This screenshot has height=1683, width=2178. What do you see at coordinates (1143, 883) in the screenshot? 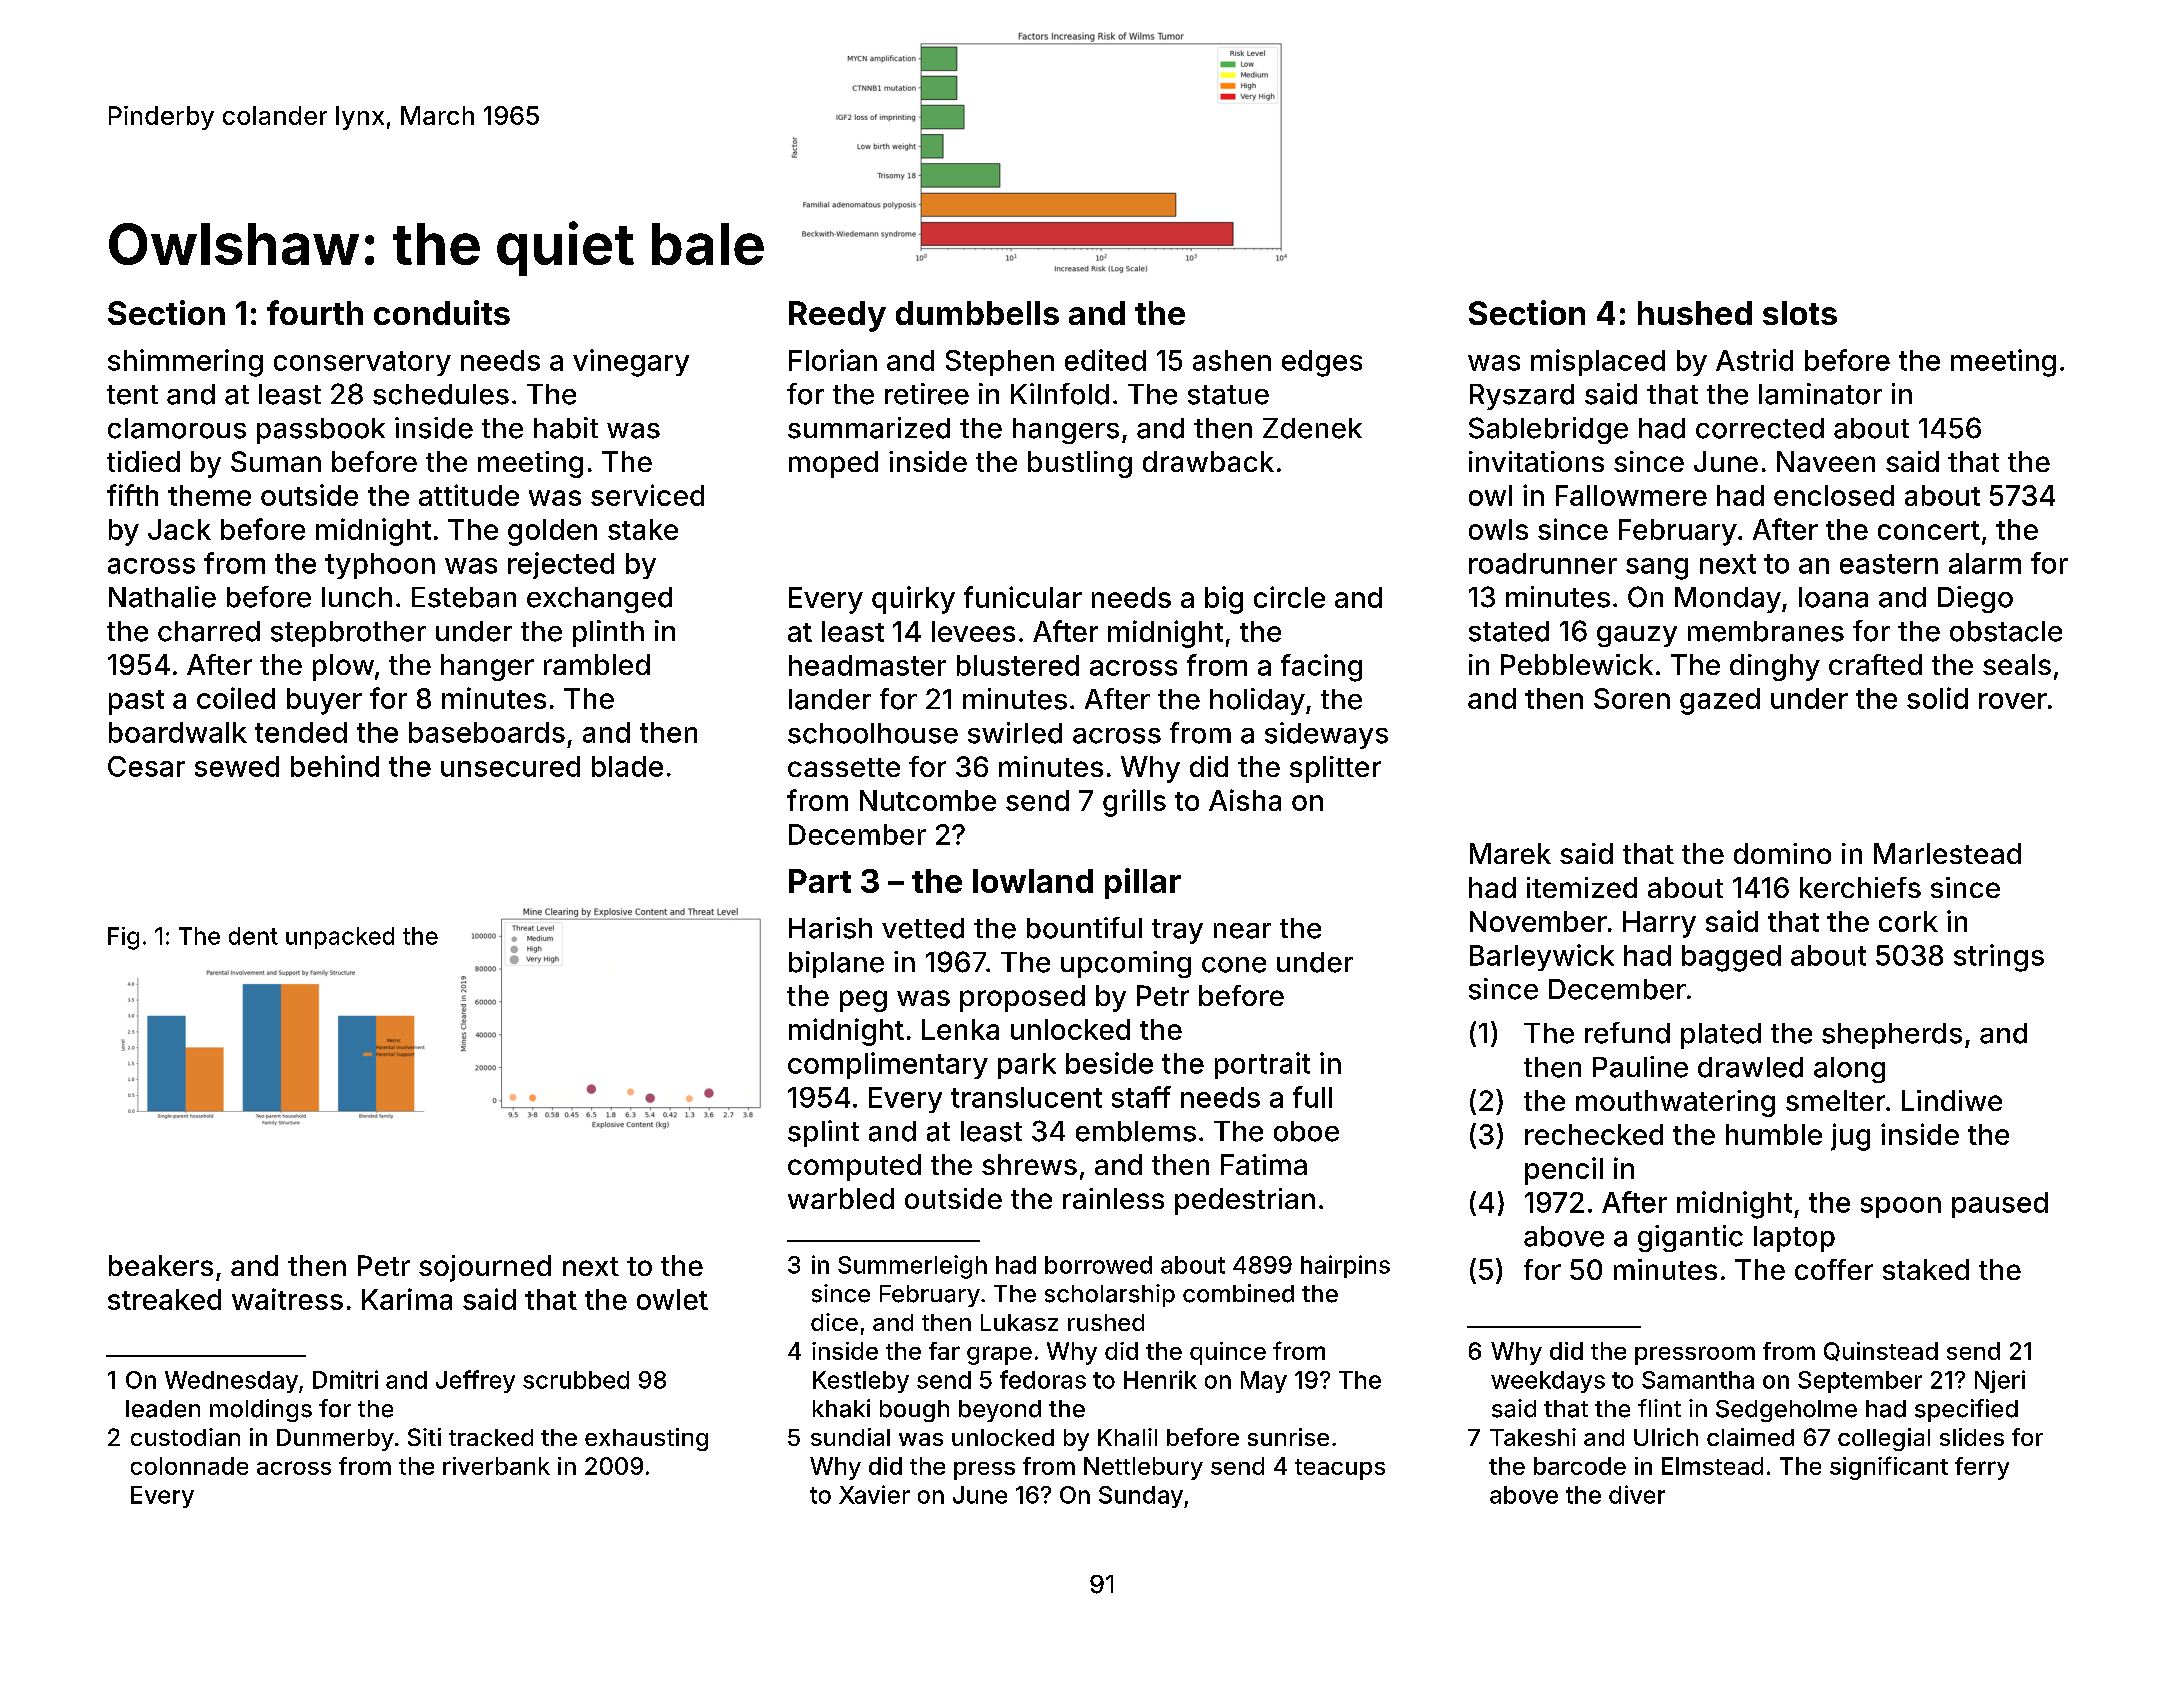
I see `pillar` at bounding box center [1143, 883].
